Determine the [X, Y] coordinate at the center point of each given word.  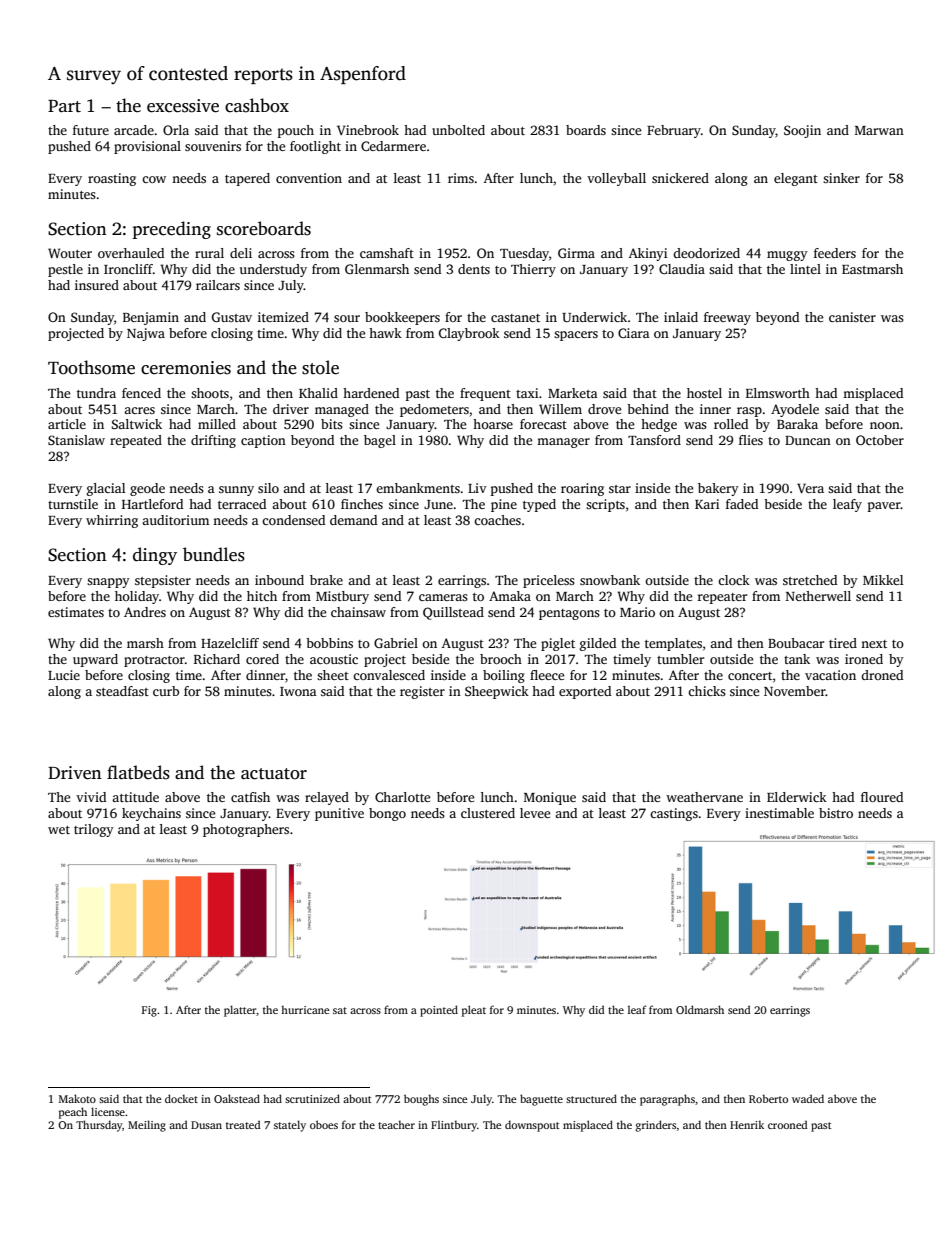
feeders [835, 253]
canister [852, 317]
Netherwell [818, 596]
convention [309, 178]
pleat [474, 1011]
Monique [550, 798]
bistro [836, 813]
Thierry [533, 270]
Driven [75, 773]
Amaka [510, 596]
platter [240, 1011]
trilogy [94, 830]
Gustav [232, 317]
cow [154, 179]
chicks [707, 691]
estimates [76, 612]
